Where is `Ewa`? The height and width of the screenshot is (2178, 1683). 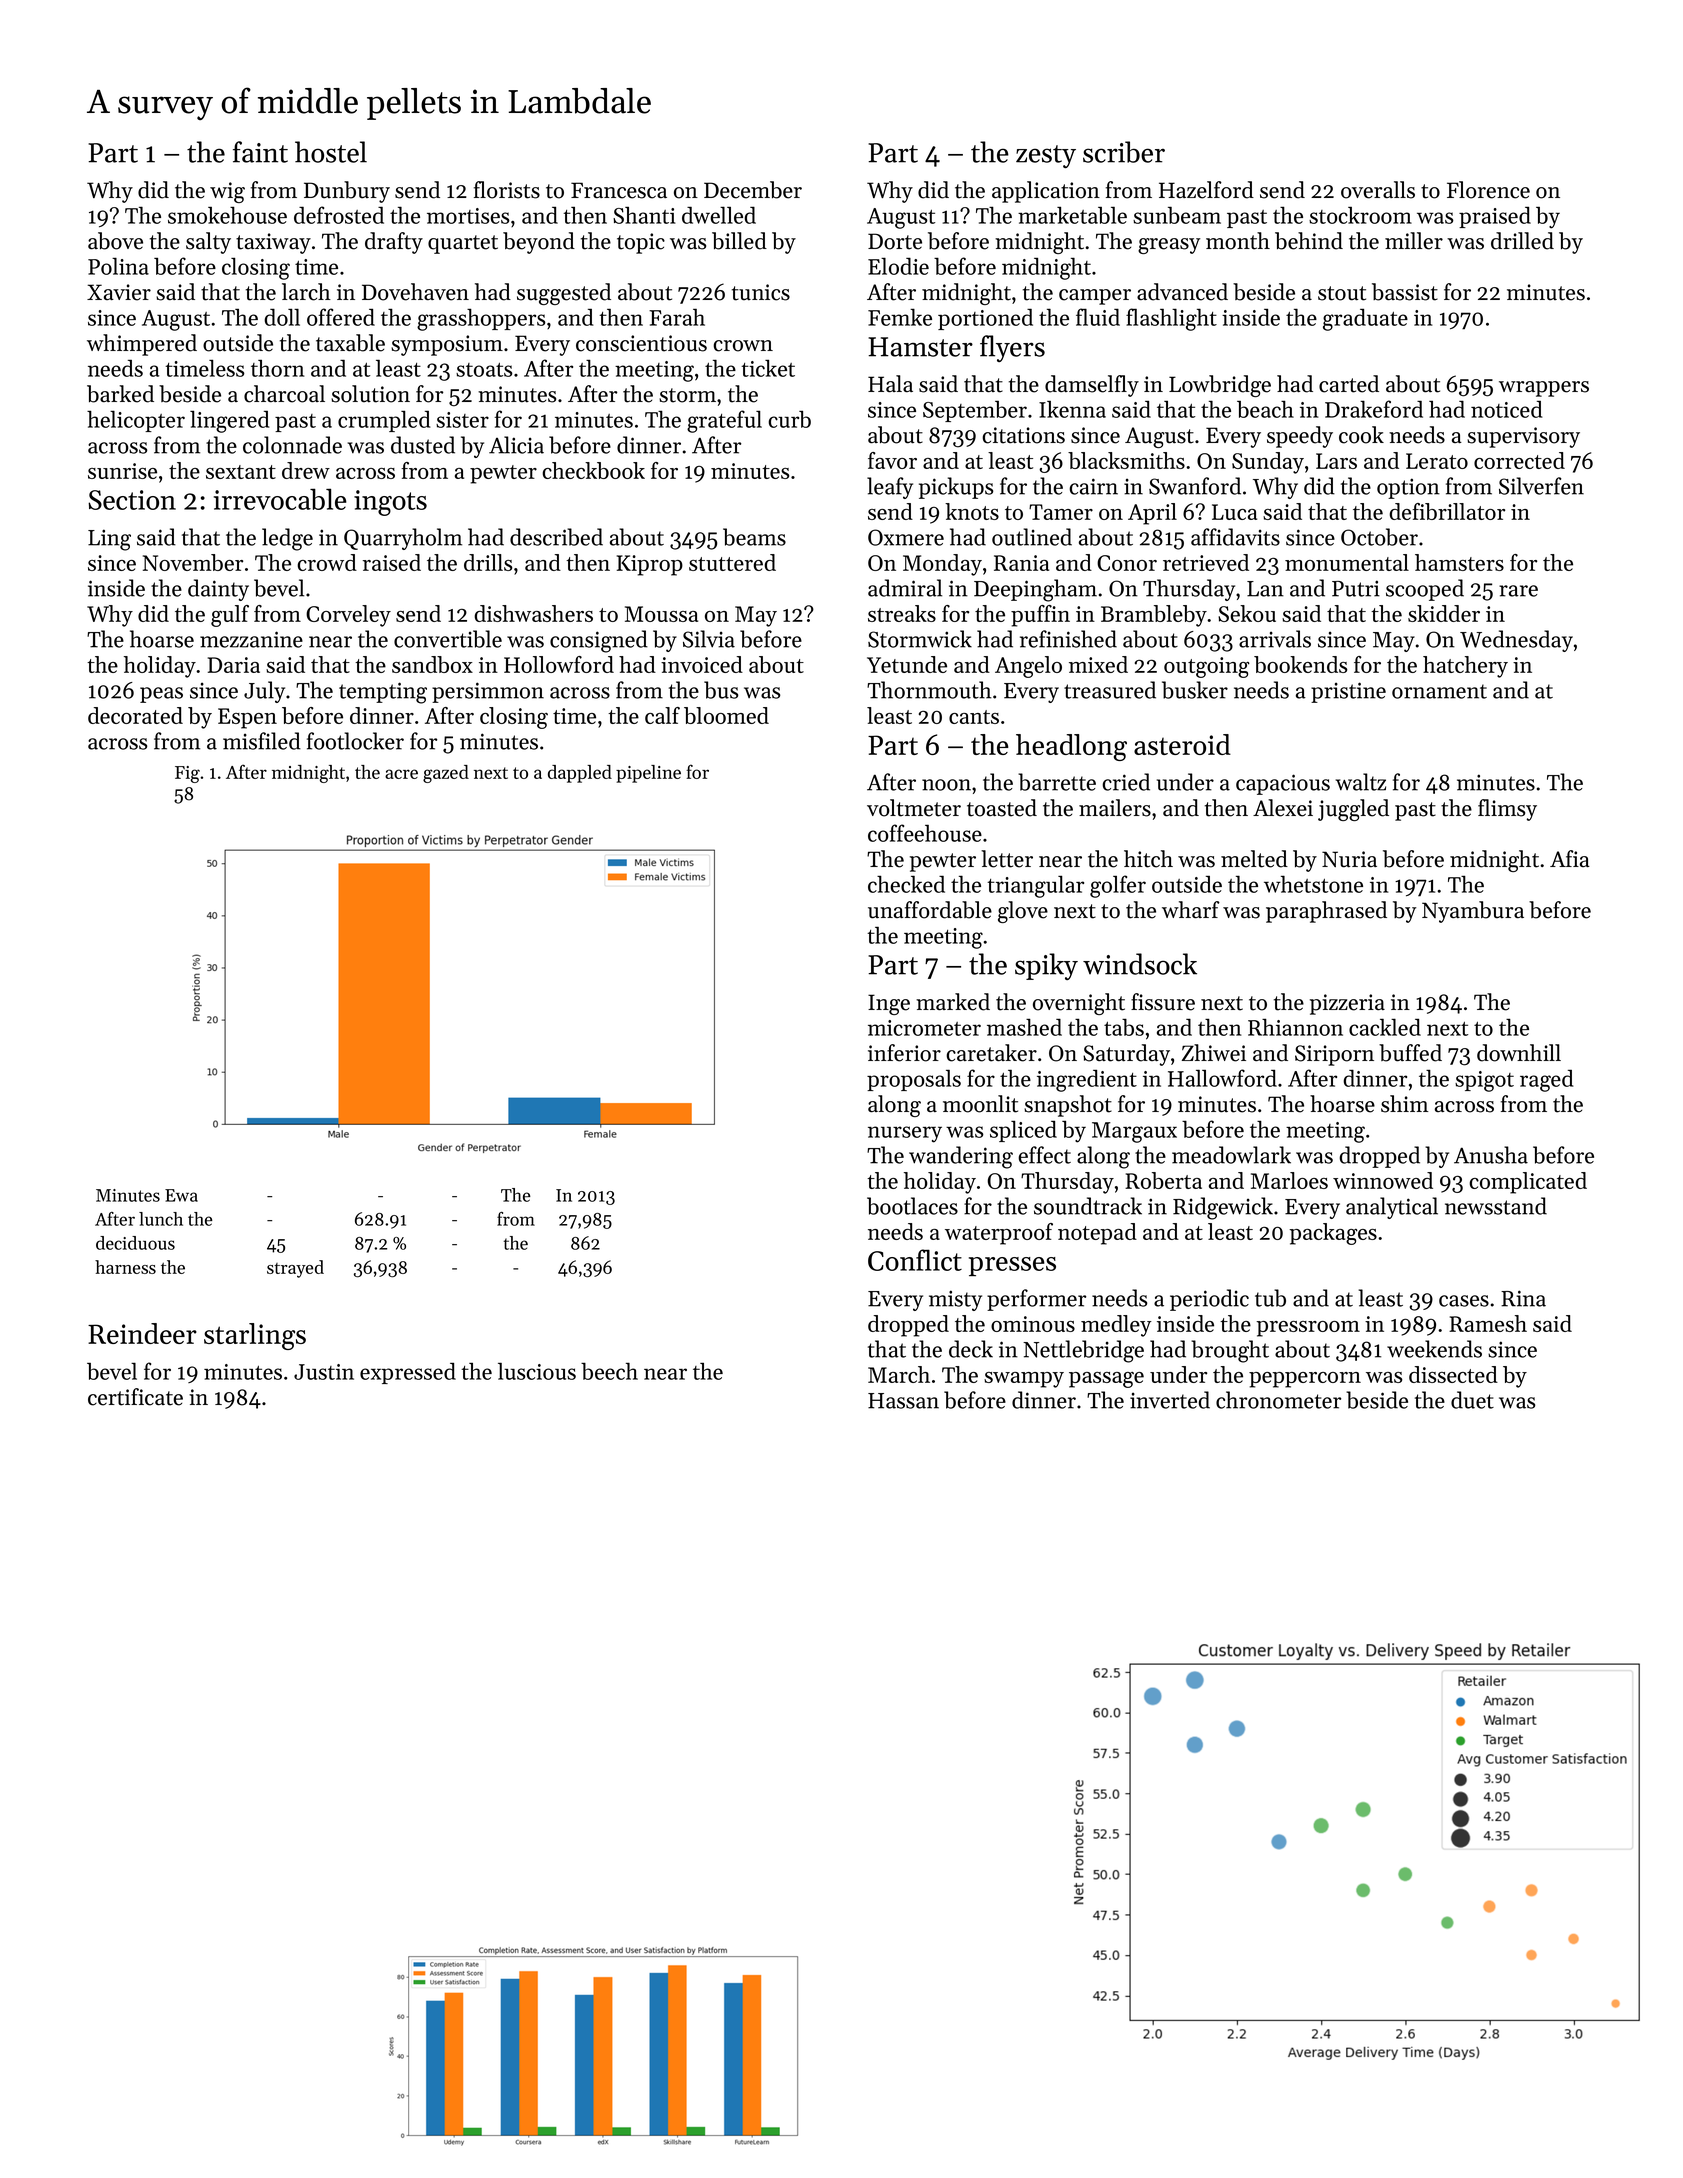
Ewa is located at coordinates (181, 1195).
